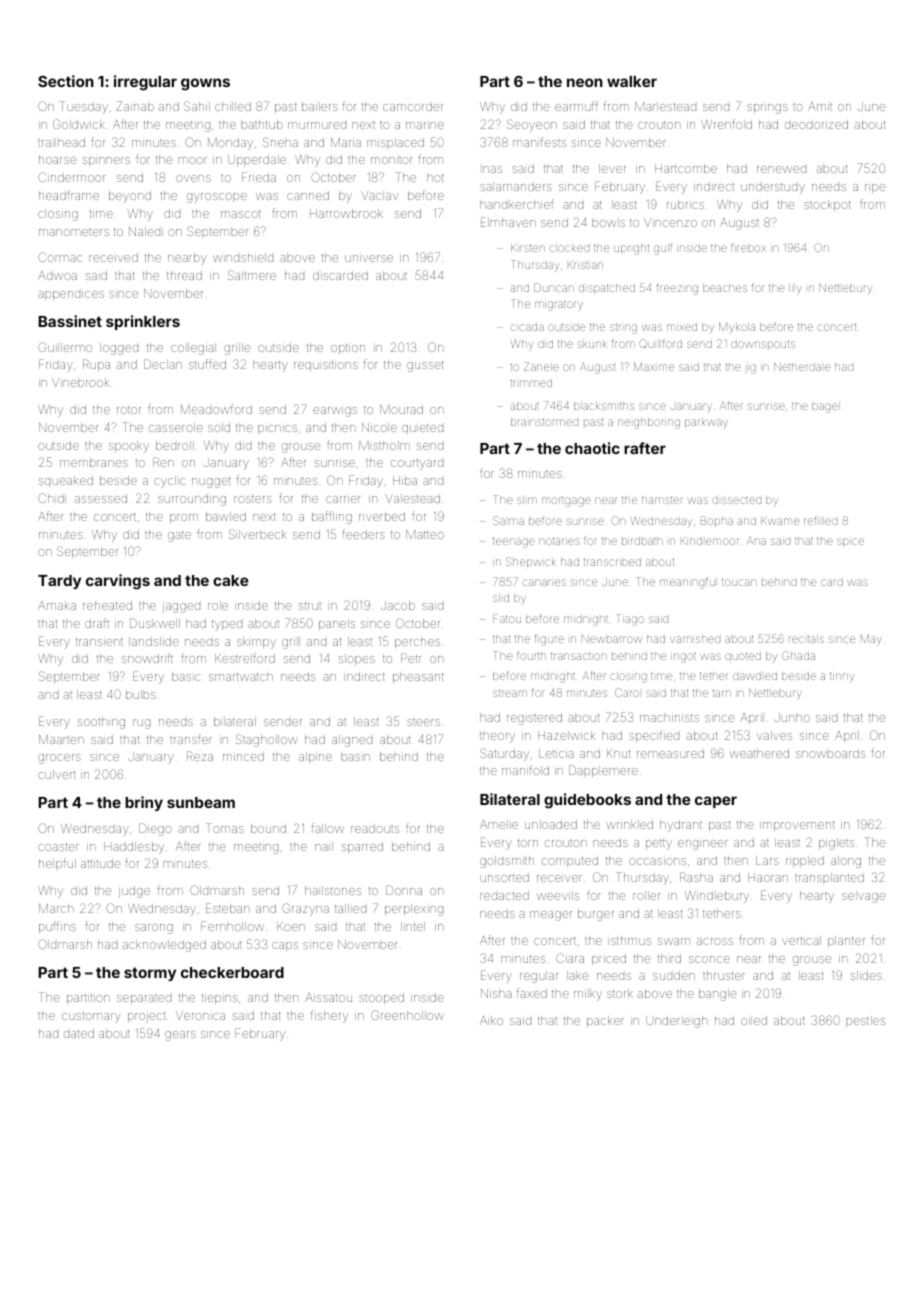  Describe the element at coordinates (425, 366) in the screenshot. I see `gusset` at that location.
